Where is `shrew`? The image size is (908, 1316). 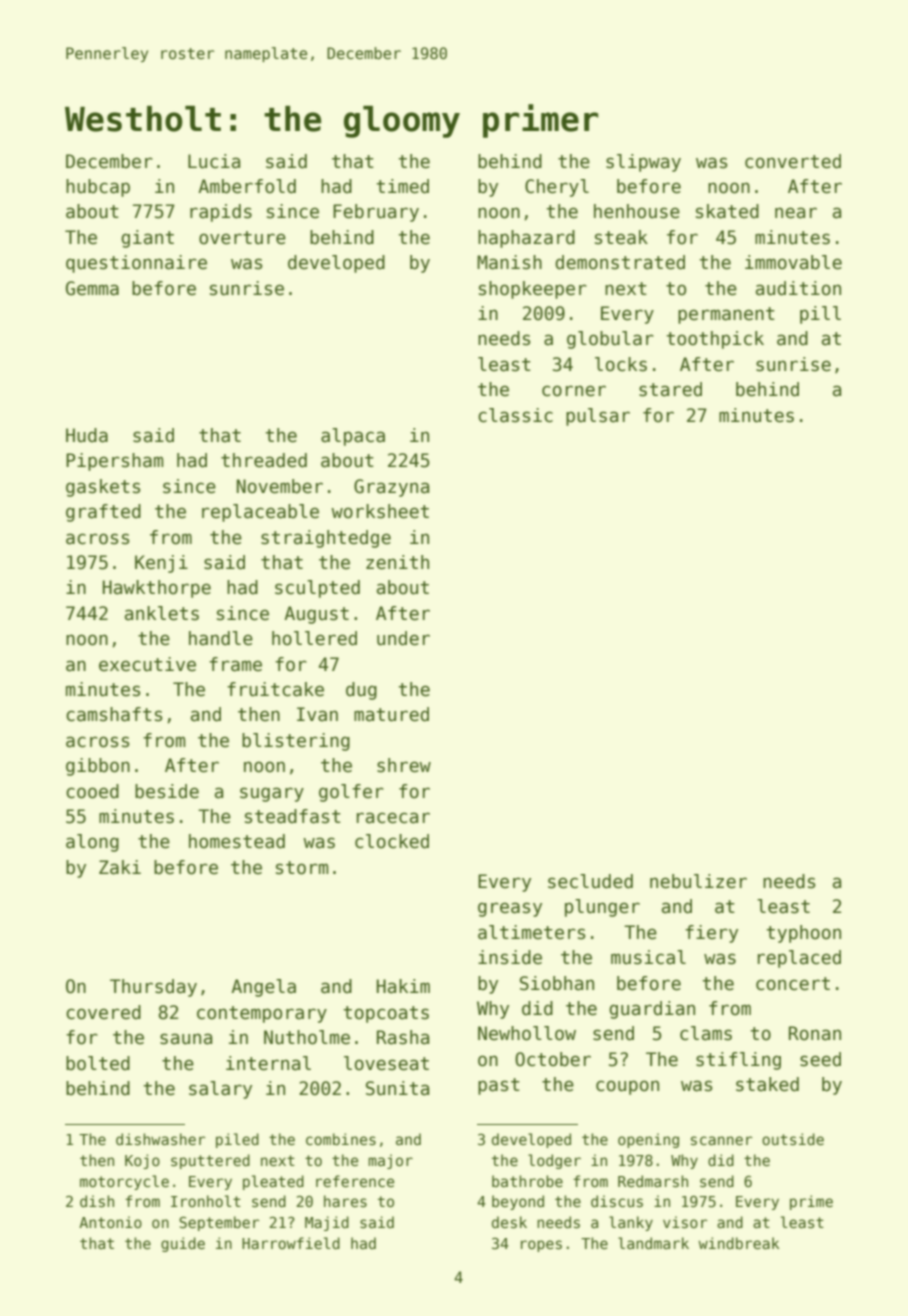
shrew is located at coordinates (404, 765).
